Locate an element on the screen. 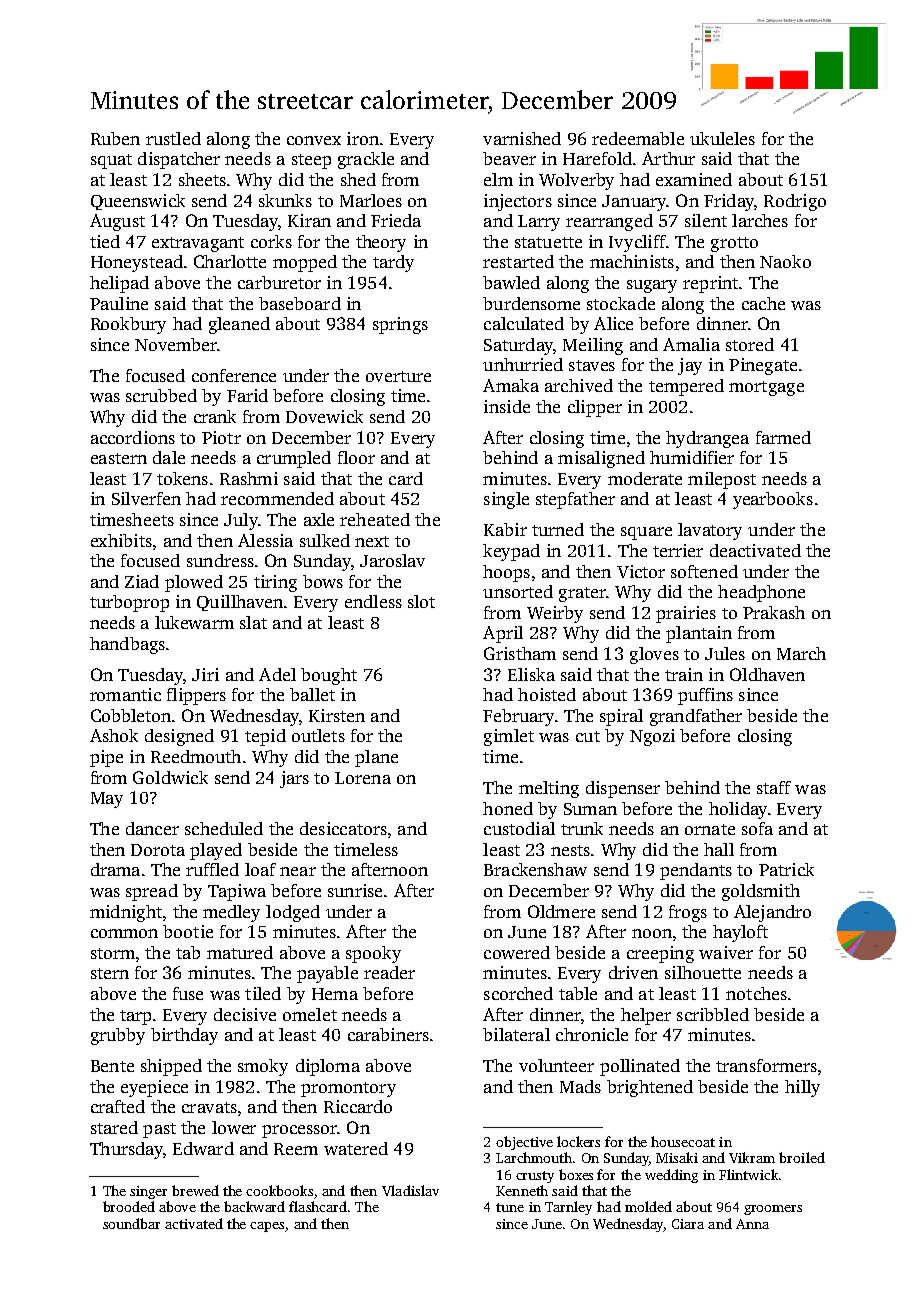  notches is located at coordinates (756, 993).
